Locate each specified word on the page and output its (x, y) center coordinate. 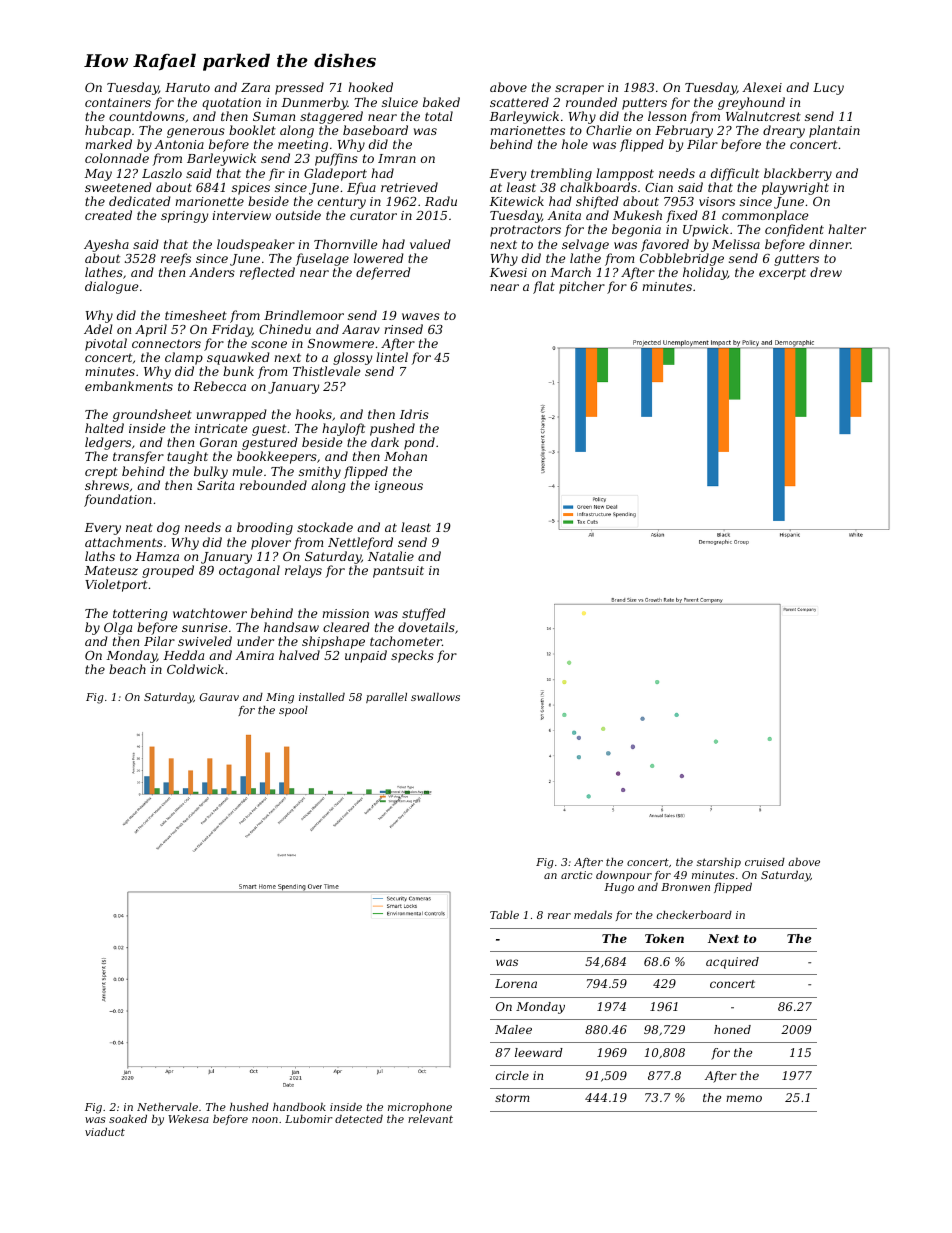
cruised (765, 862)
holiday (705, 273)
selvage (585, 245)
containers (118, 102)
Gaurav (219, 697)
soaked (128, 1119)
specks (412, 656)
